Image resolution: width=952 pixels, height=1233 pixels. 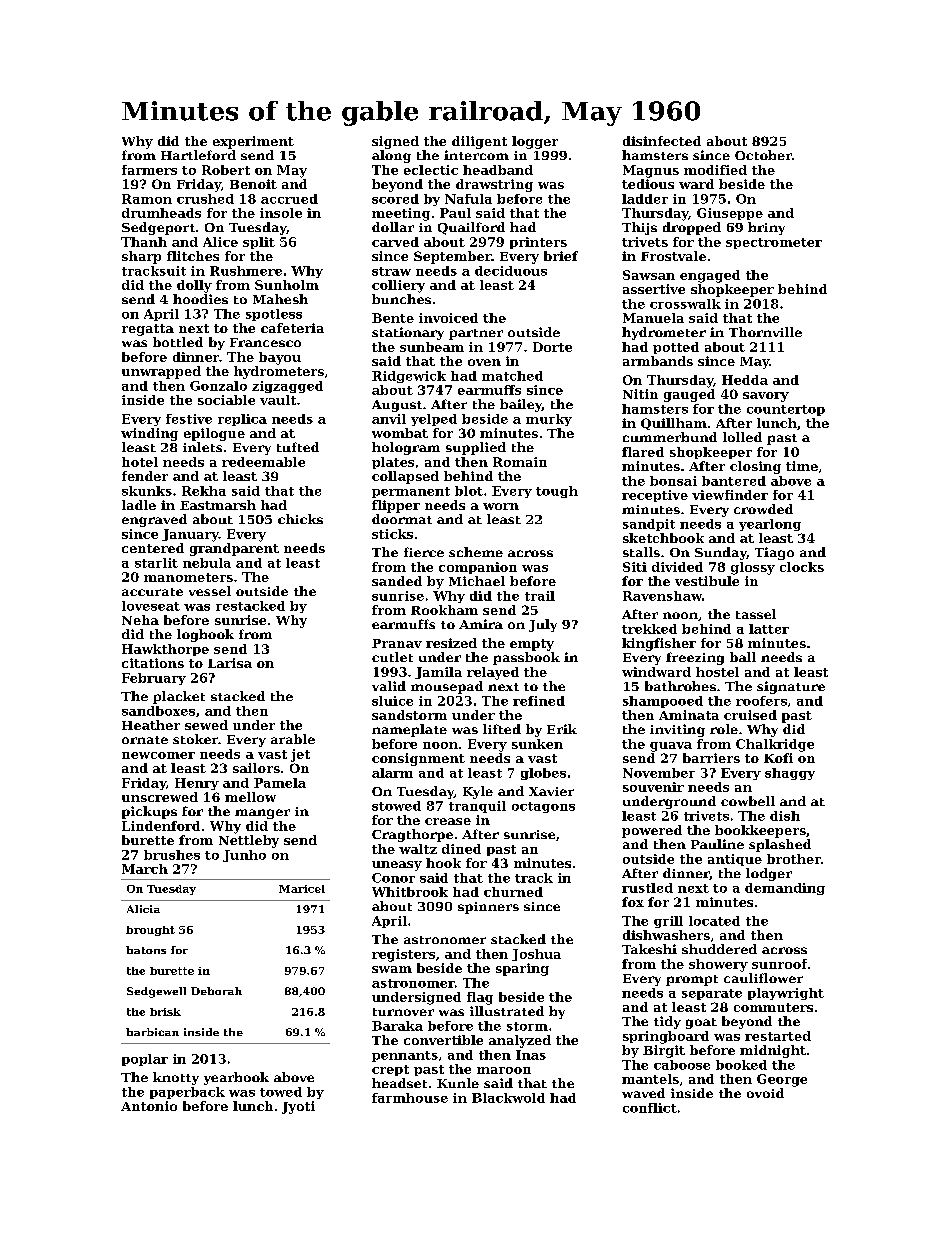 What do you see at coordinates (802, 466) in the screenshot?
I see `time` at bounding box center [802, 466].
